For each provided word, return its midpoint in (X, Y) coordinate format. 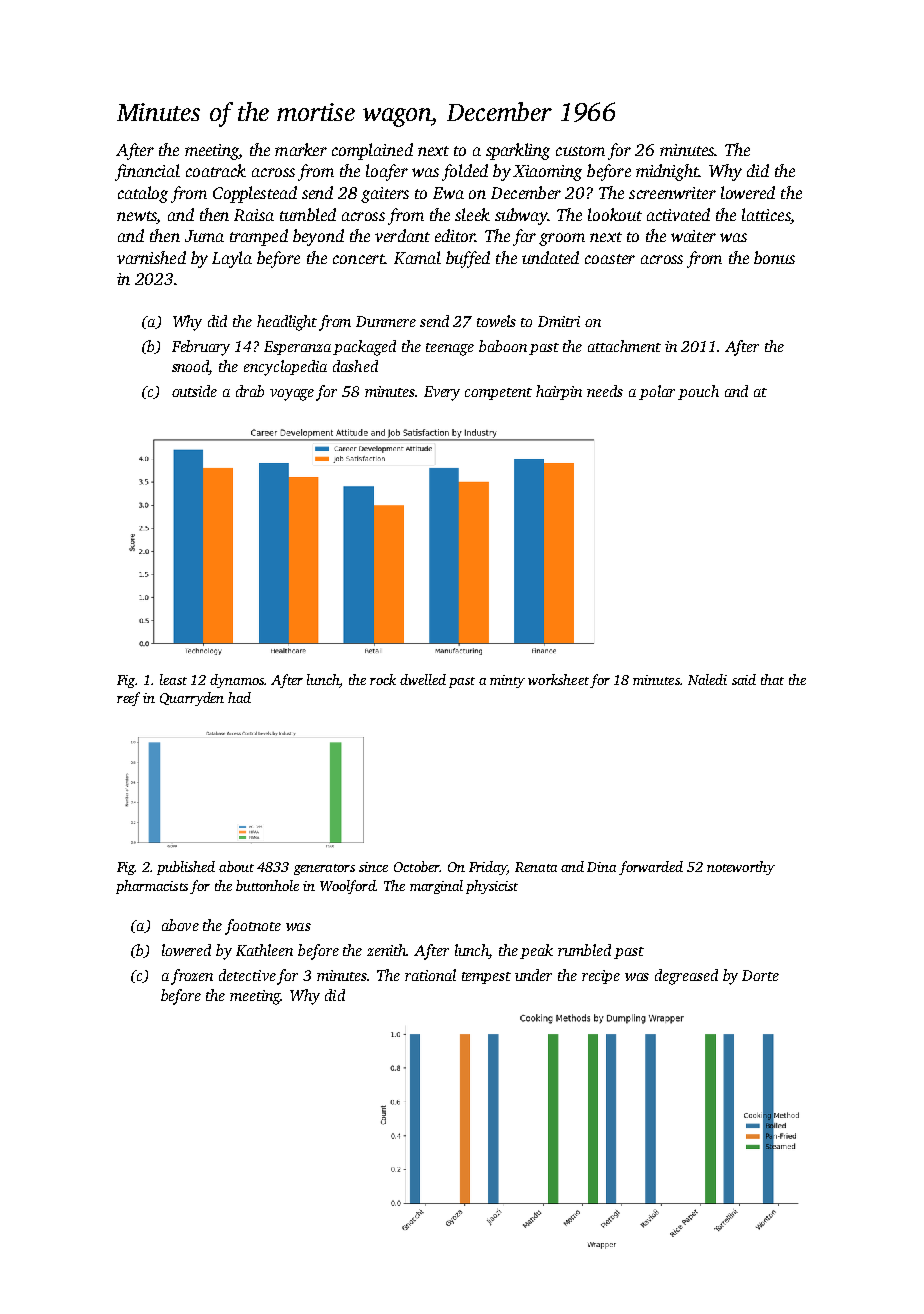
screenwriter (672, 193)
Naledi (707, 679)
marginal (436, 887)
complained (372, 151)
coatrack (216, 170)
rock (383, 679)
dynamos (237, 681)
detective (247, 975)
